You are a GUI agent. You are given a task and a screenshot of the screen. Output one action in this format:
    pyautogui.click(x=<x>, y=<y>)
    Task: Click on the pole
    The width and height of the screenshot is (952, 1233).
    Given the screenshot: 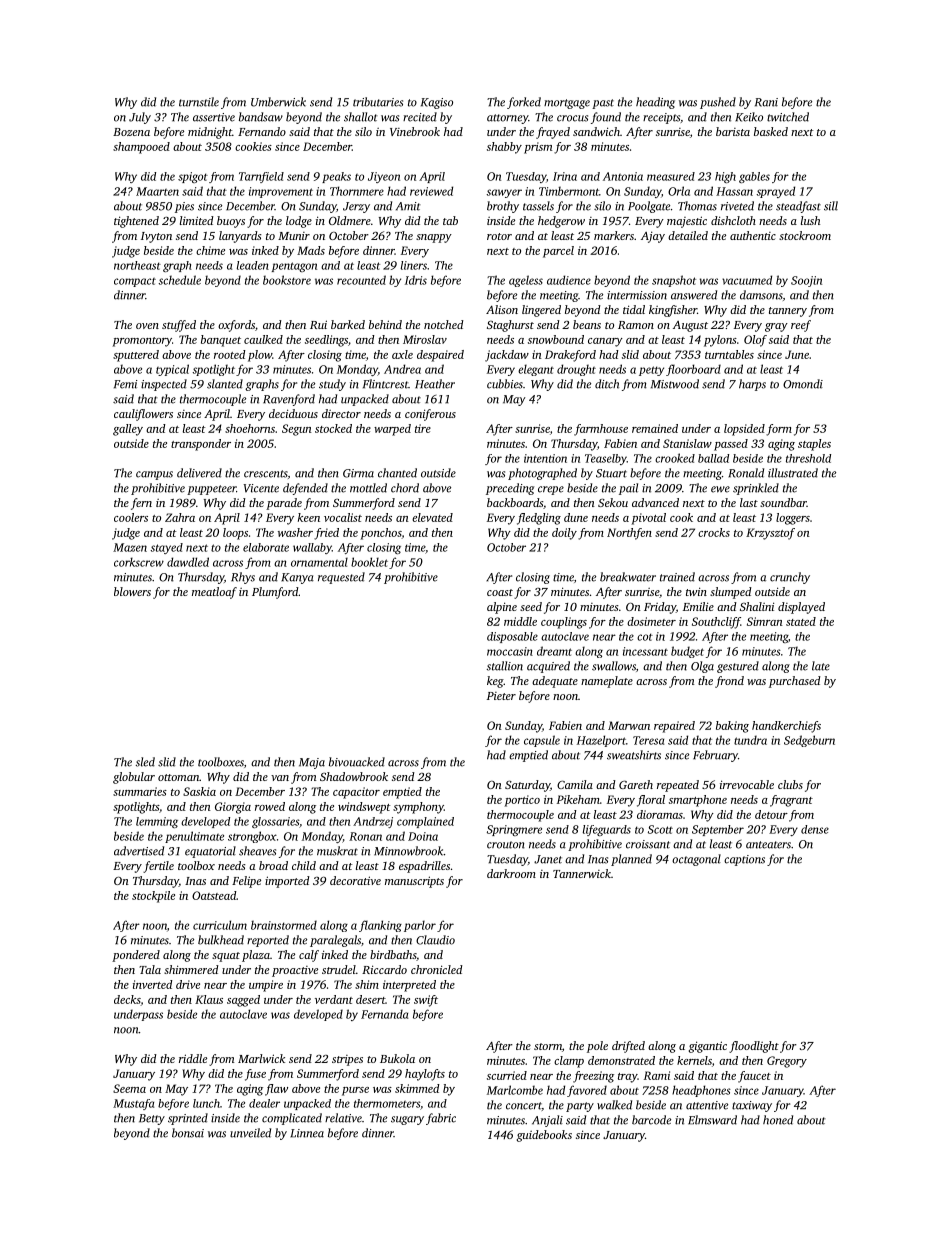 What is the action you would take?
    pyautogui.click(x=597, y=1047)
